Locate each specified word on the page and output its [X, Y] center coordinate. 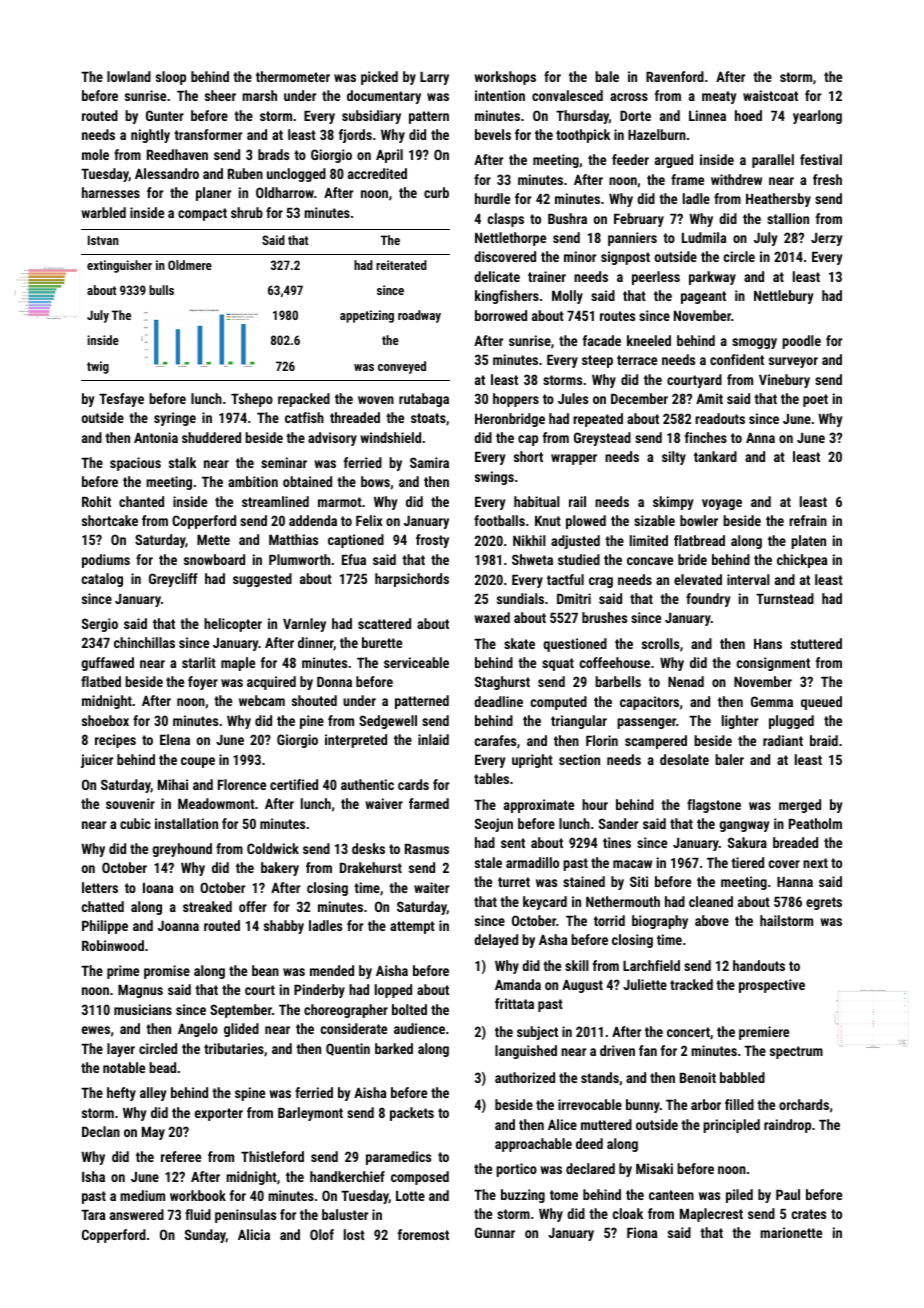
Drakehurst [371, 867]
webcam [262, 700]
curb [436, 192]
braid [824, 740]
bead [162, 1067]
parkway [712, 278]
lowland [129, 76]
